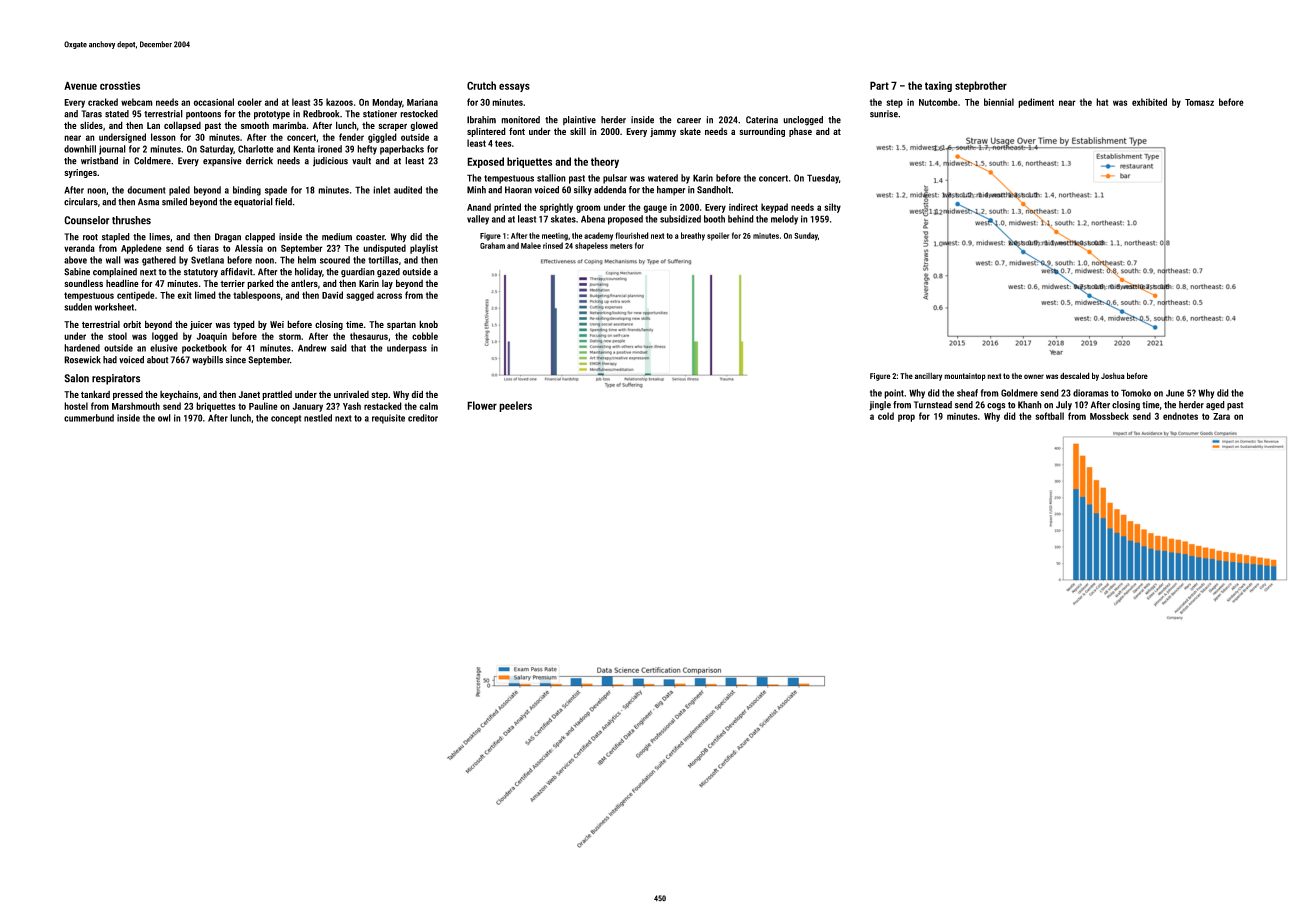 This screenshot has height=924, width=1308. I want to click on gazed, so click(388, 273).
